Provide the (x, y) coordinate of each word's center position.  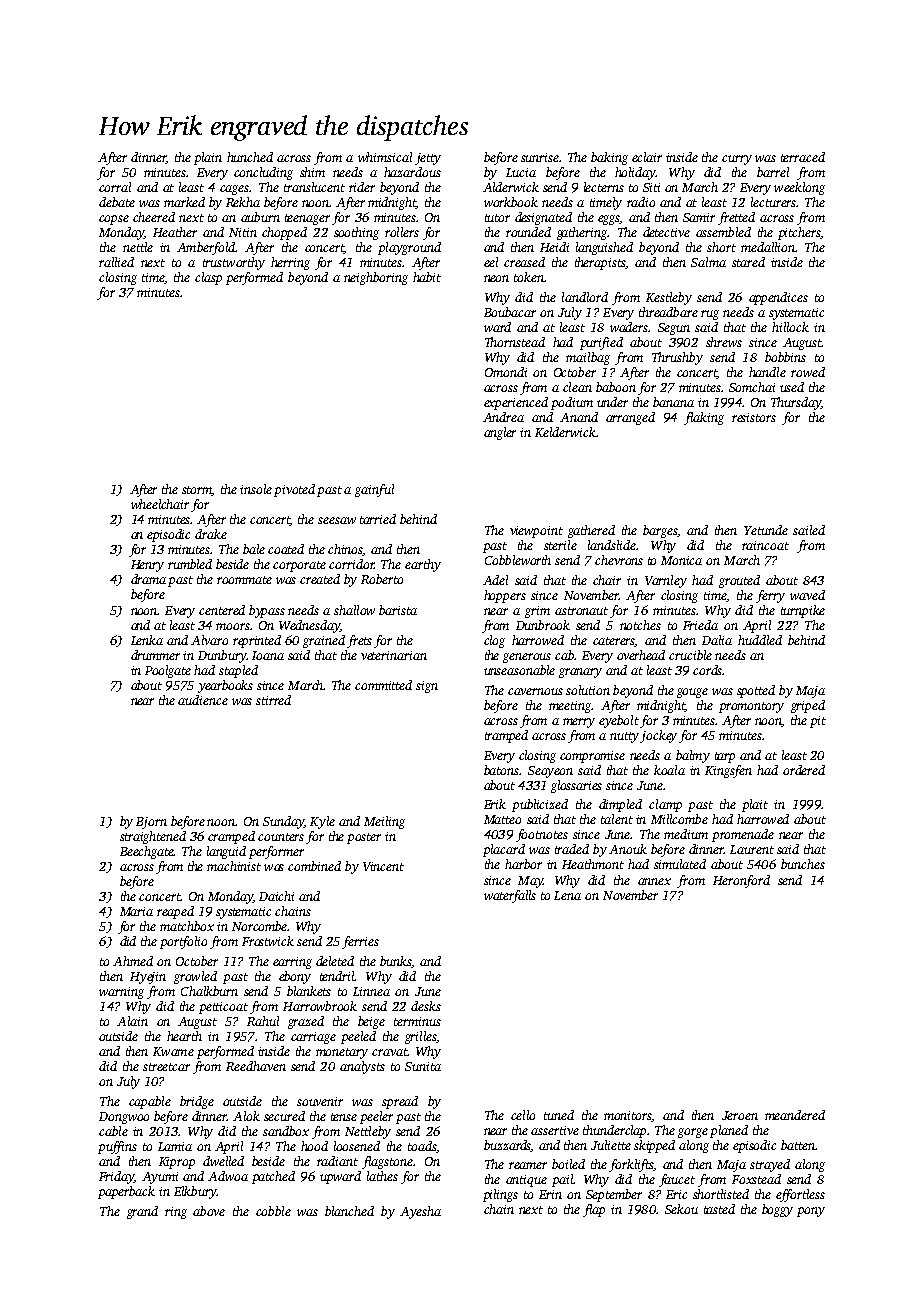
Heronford (741, 881)
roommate (244, 580)
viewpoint (536, 532)
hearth (184, 1036)
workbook (511, 202)
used (792, 387)
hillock (790, 327)
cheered (154, 217)
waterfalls (510, 896)
